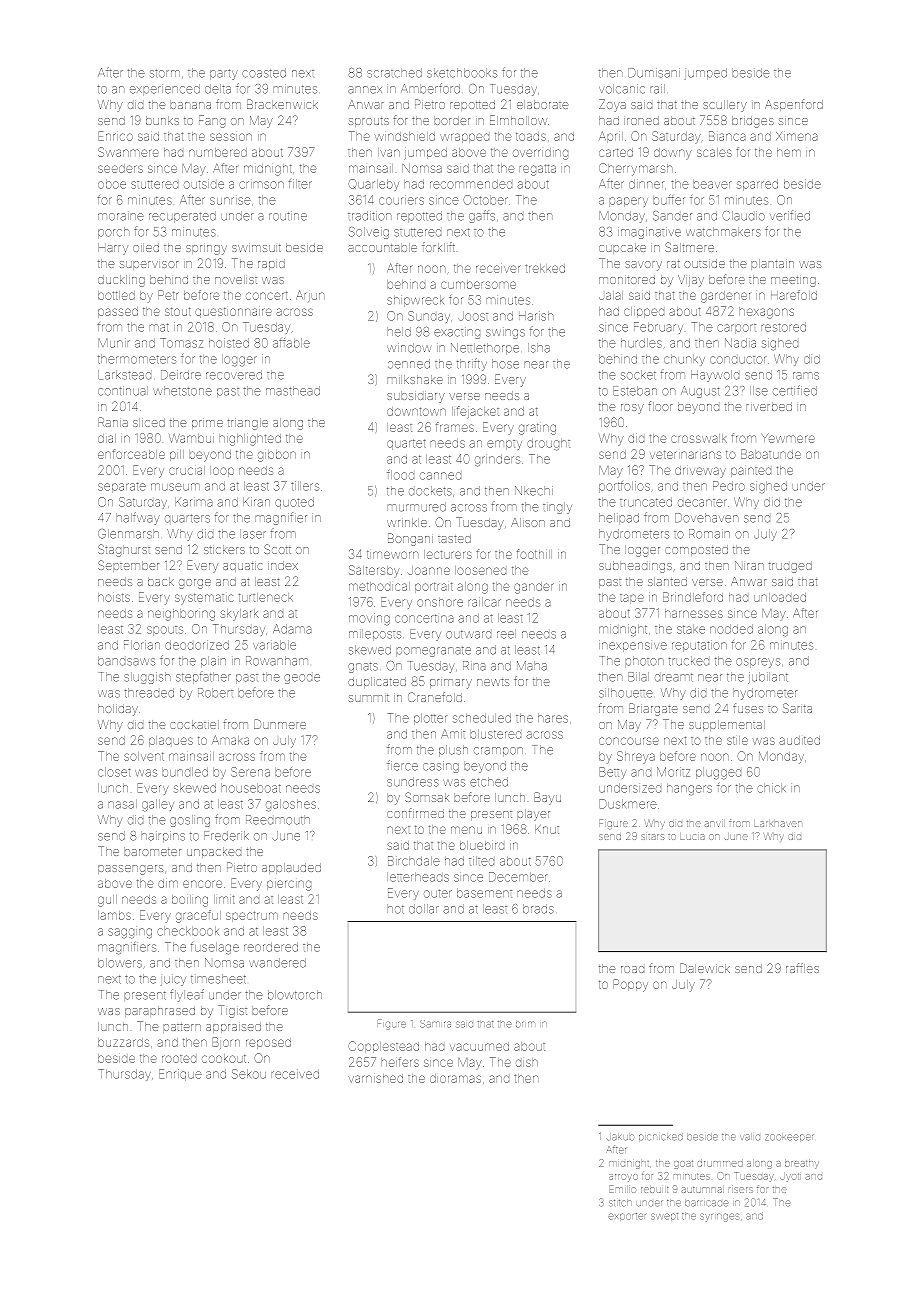 Image resolution: width=924 pixels, height=1308 pixels. Describe the element at coordinates (181, 343) in the document. I see `Tomasz` at that location.
